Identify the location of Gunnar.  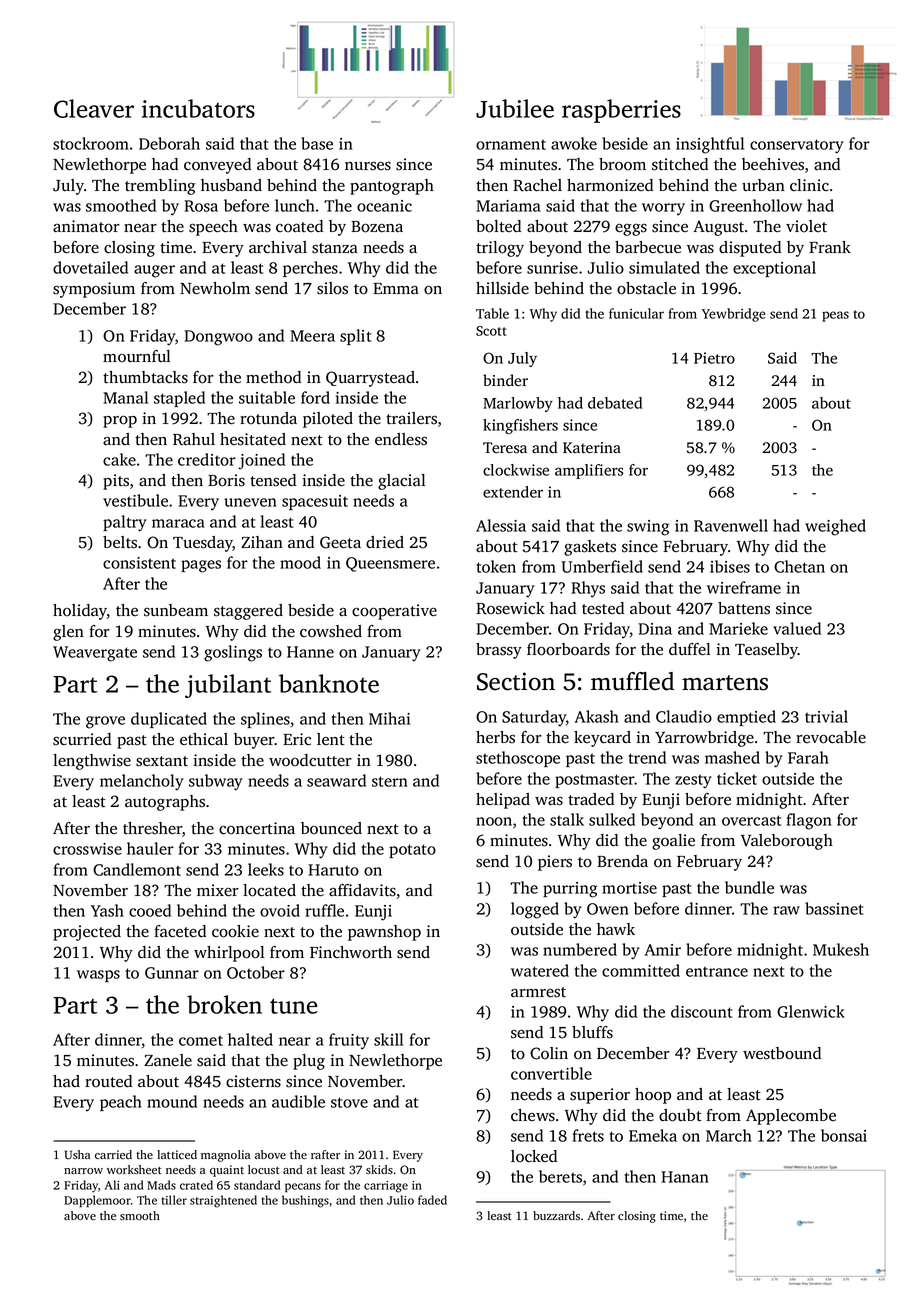
(172, 973).
